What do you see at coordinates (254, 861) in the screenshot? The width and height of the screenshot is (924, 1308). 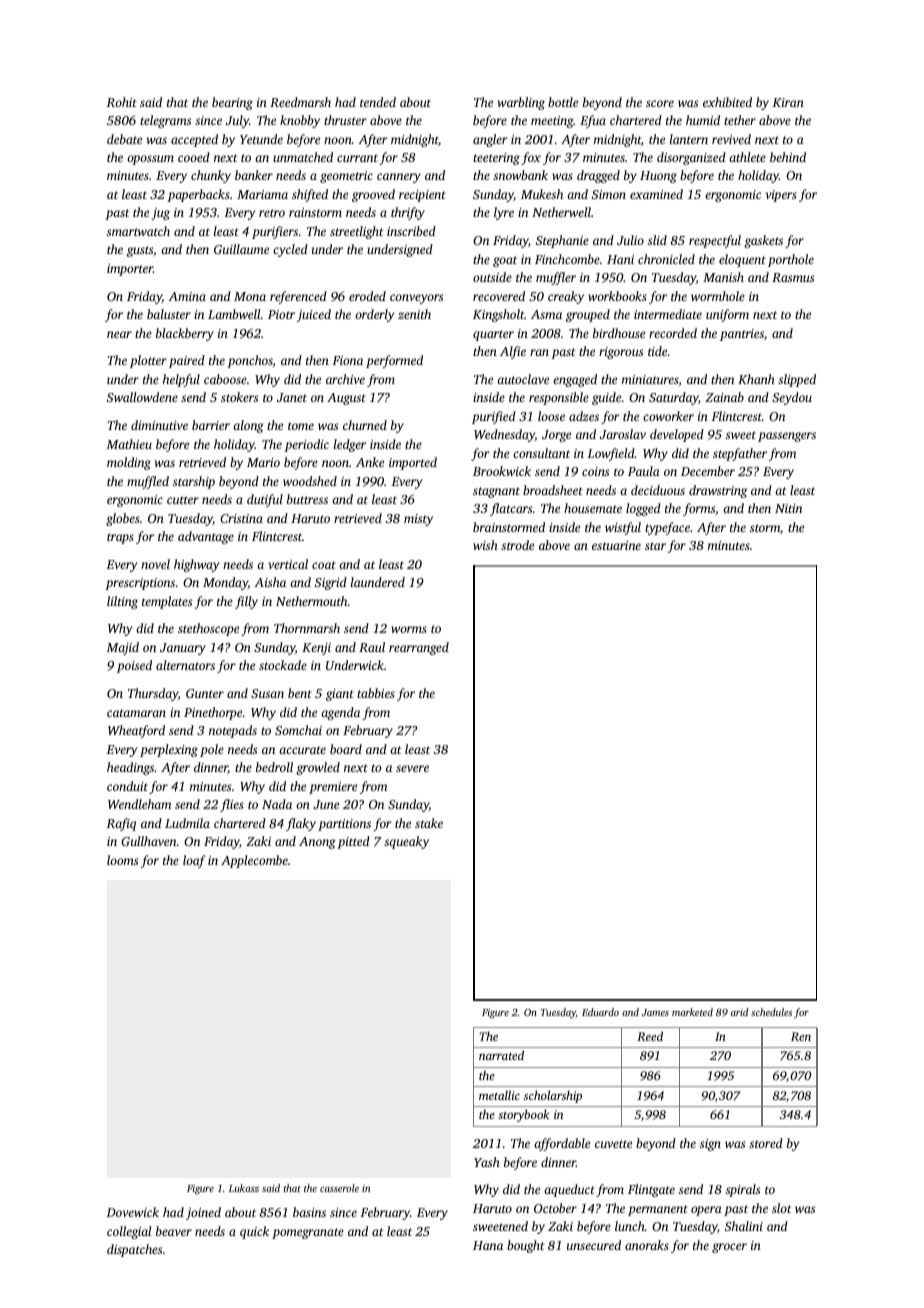 I see `Applecombe` at bounding box center [254, 861].
